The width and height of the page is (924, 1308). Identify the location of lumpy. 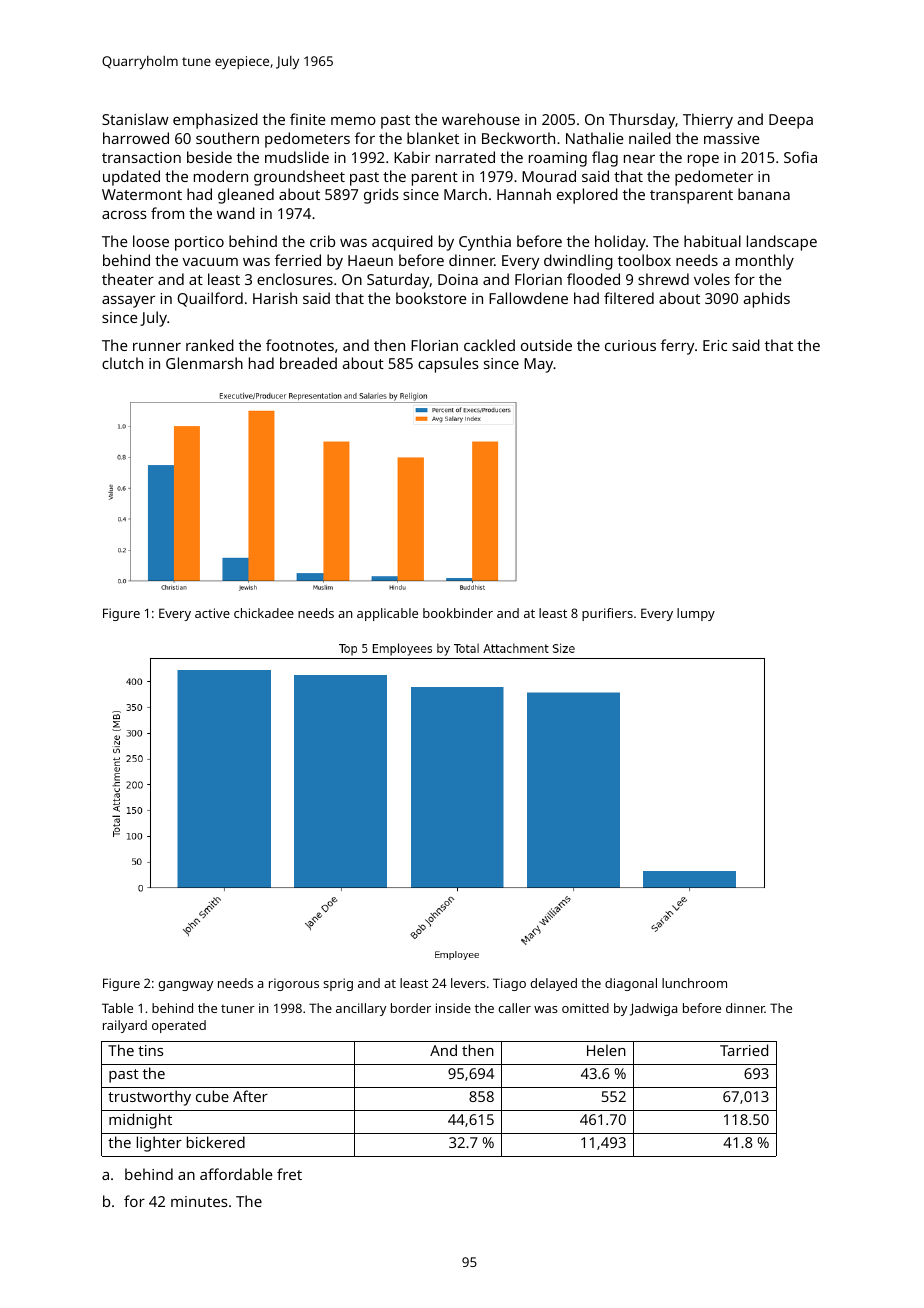
(696, 614).
